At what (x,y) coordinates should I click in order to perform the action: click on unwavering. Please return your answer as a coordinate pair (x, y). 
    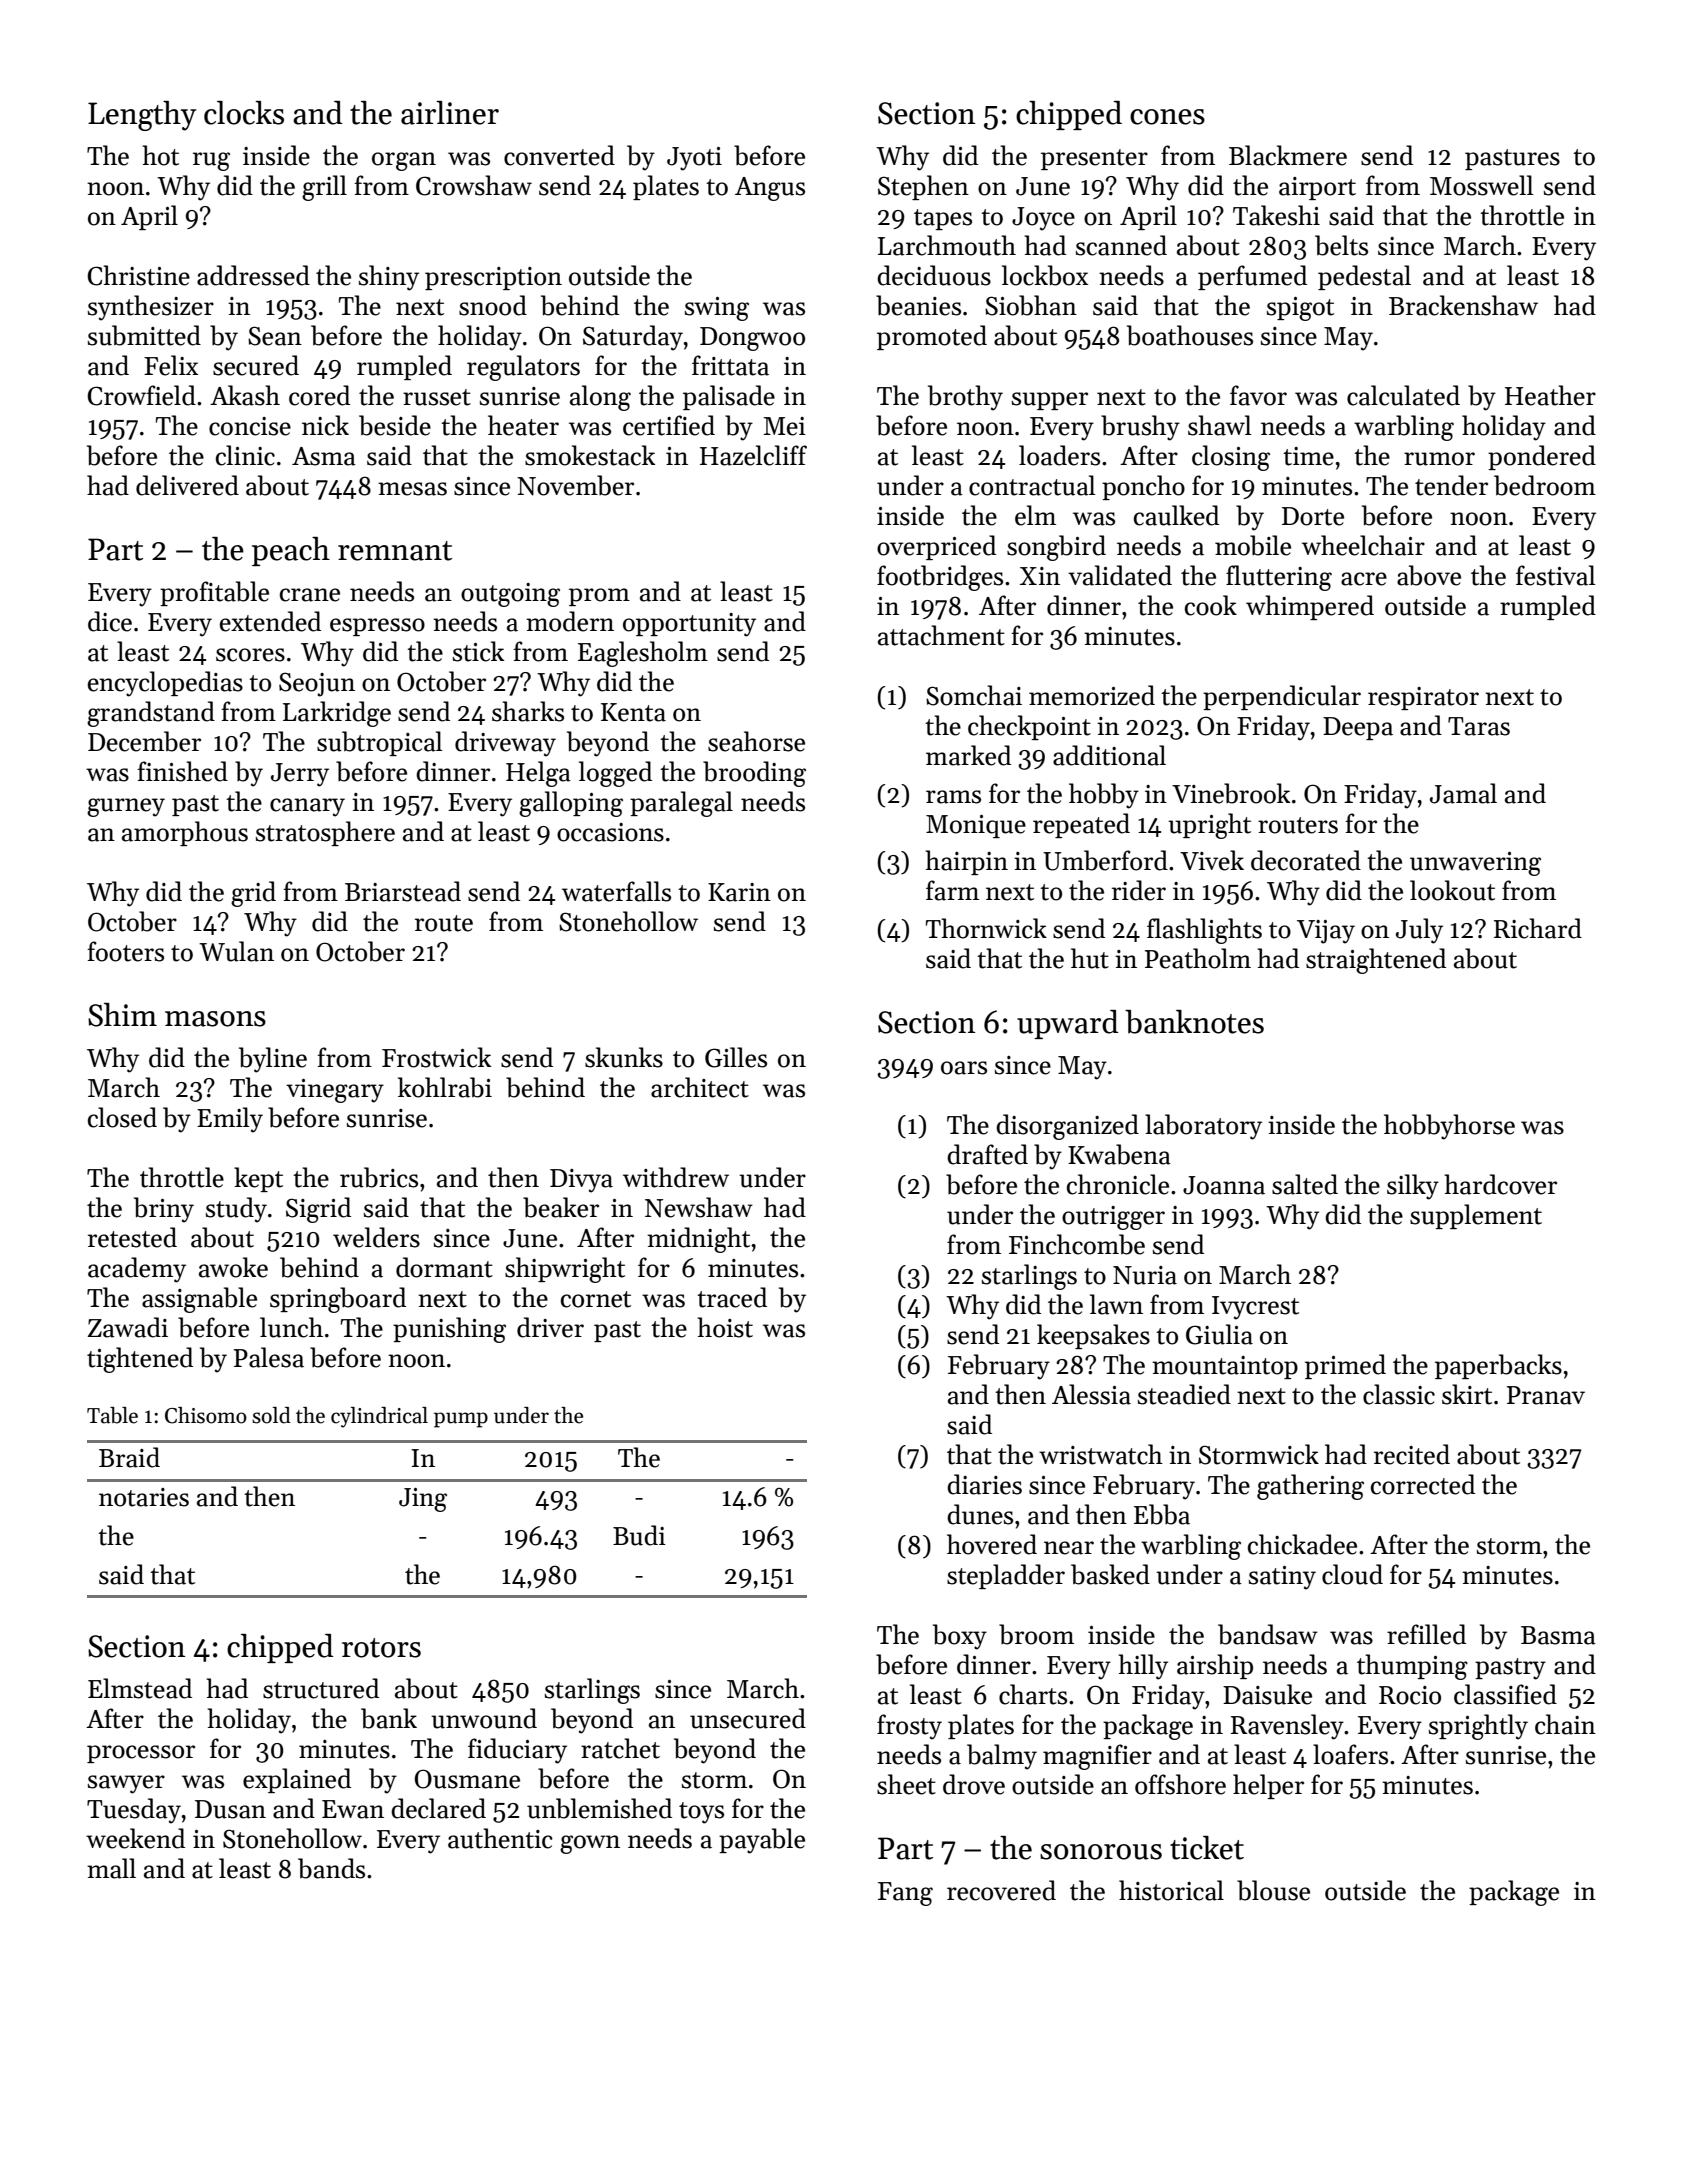
    Looking at the image, I should click on (1475, 864).
